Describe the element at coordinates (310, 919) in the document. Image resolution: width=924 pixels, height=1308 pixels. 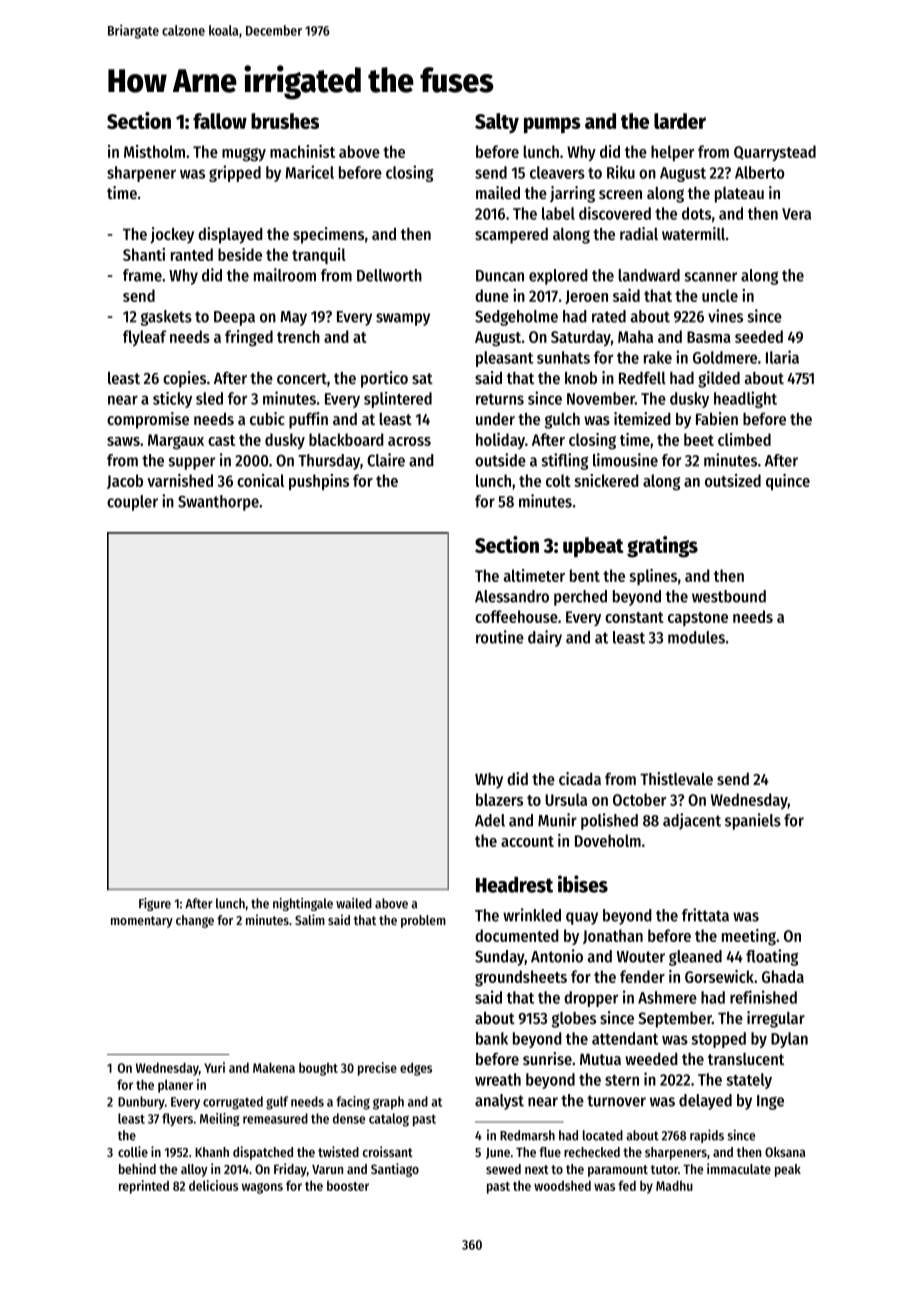
I see `Salim` at that location.
